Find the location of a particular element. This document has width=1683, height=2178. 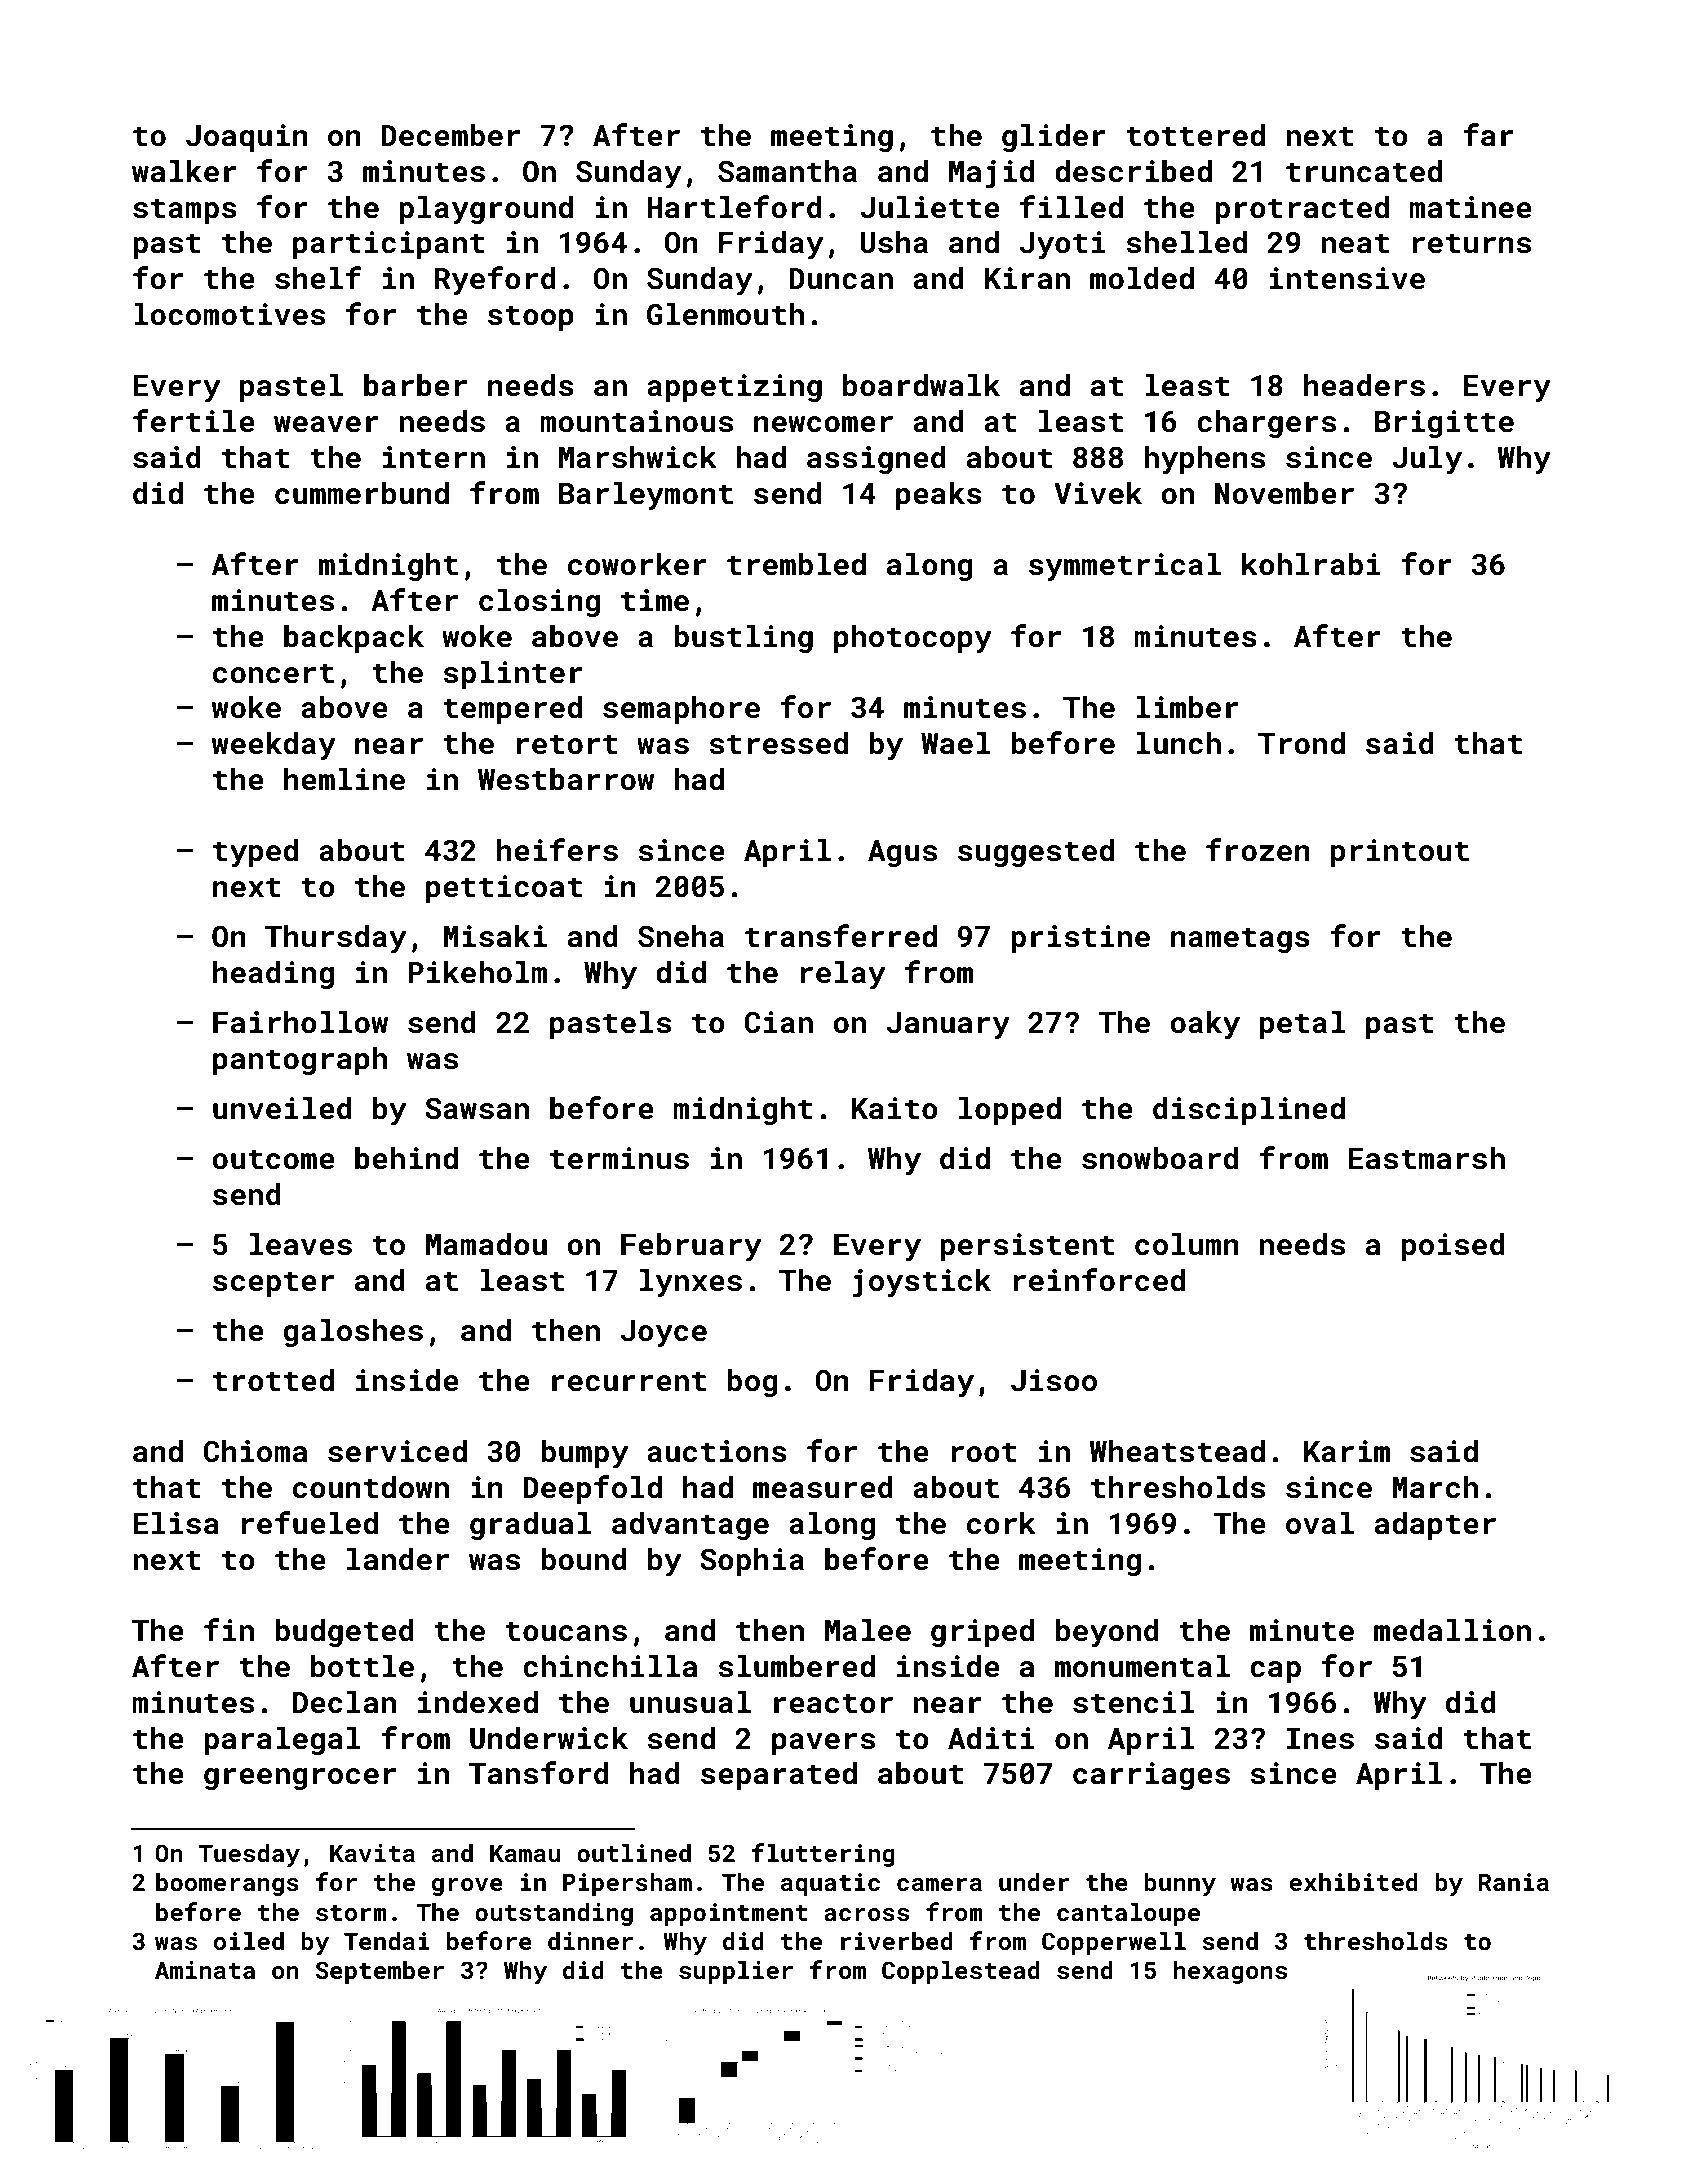

Brigitte is located at coordinates (1444, 424).
